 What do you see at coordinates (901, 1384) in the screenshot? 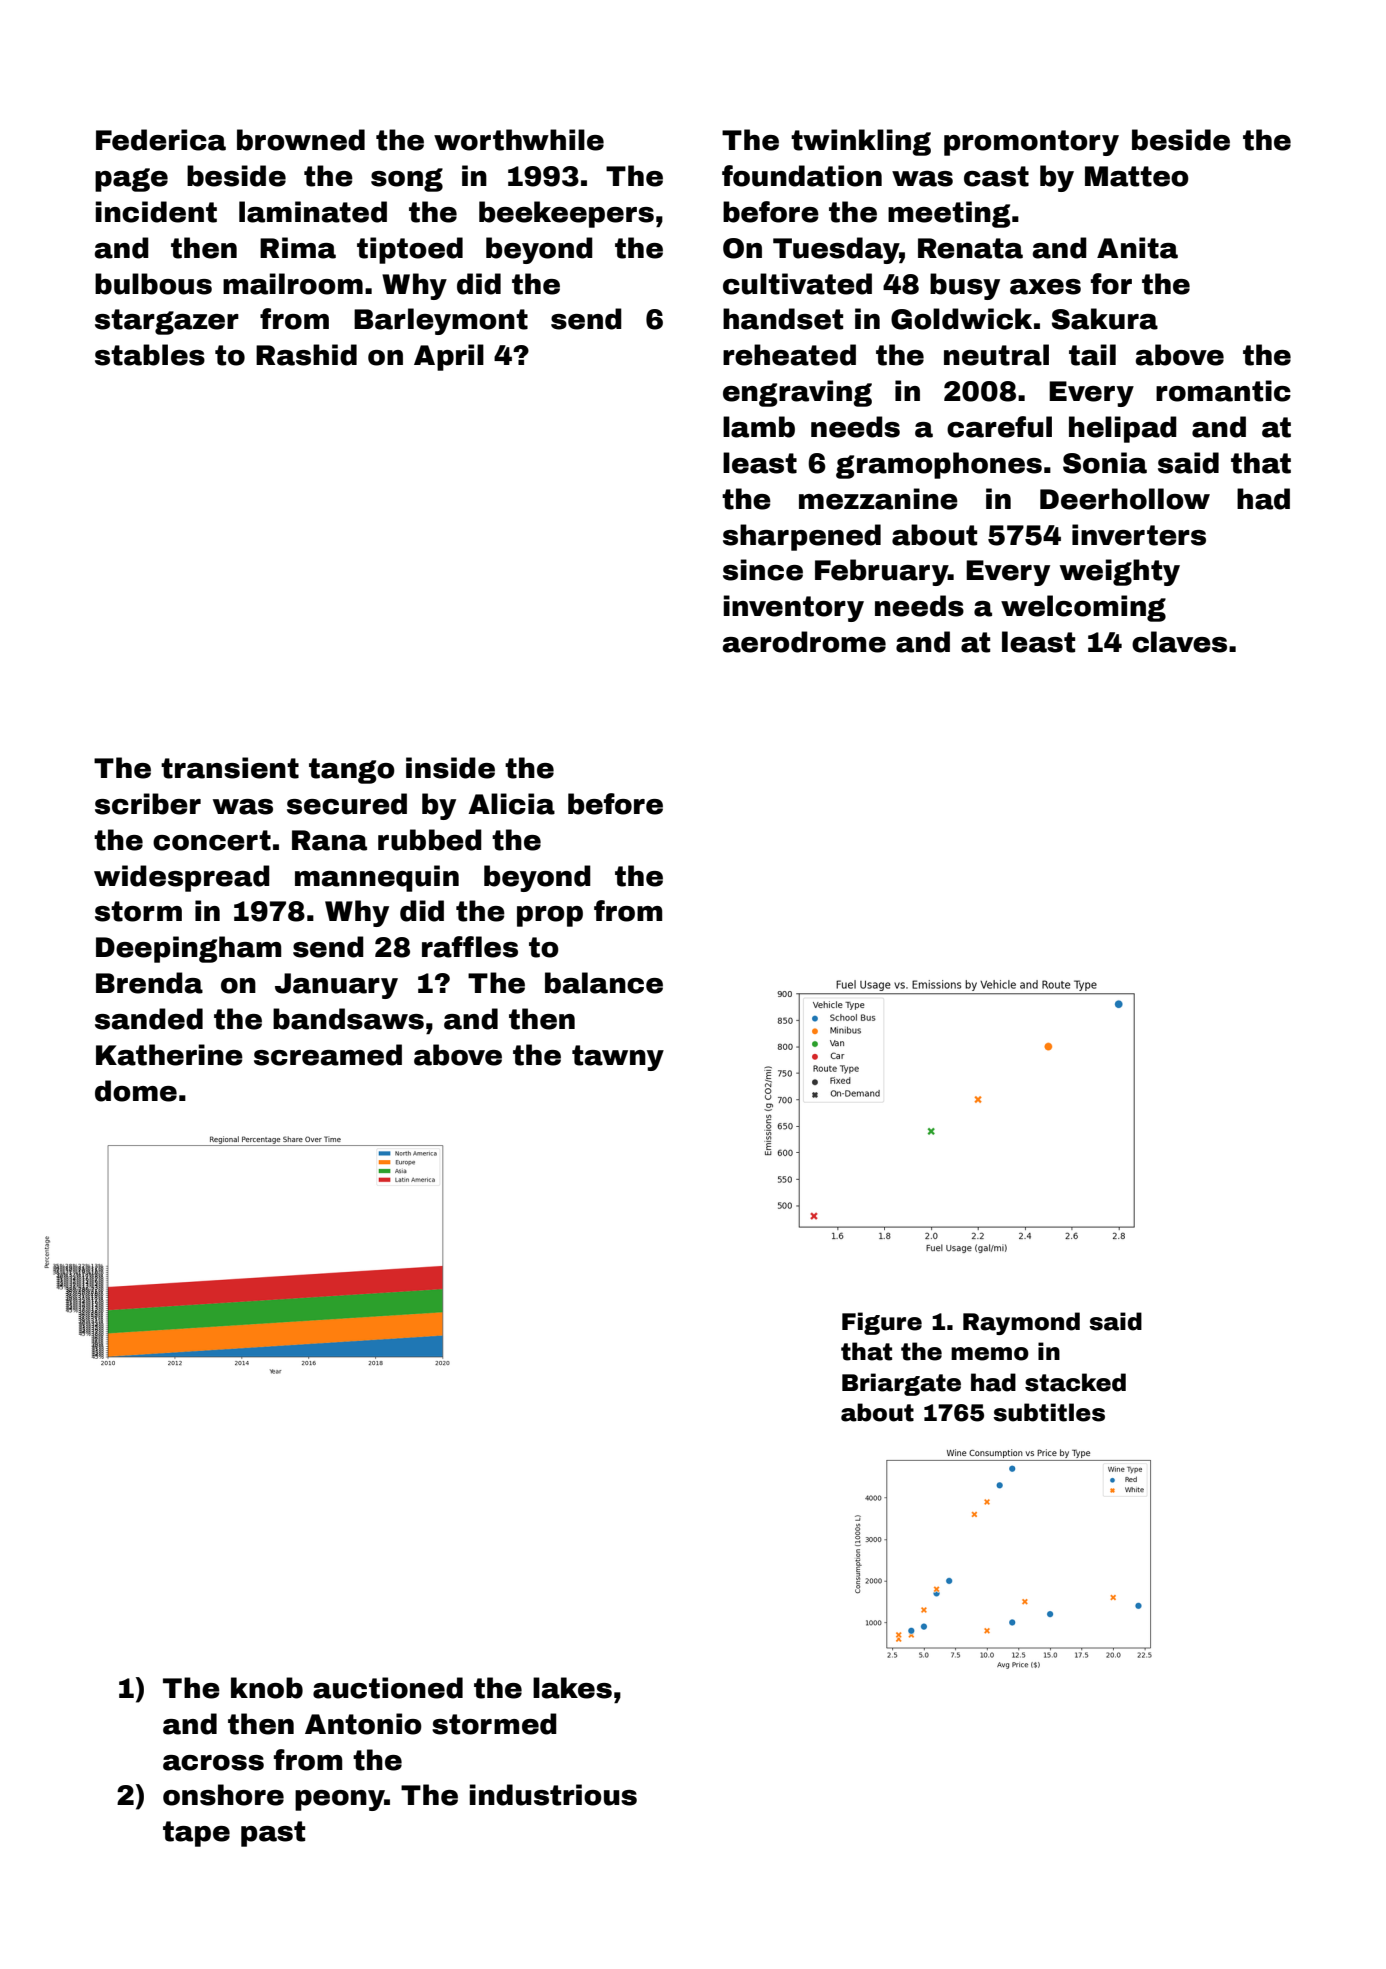
I see `Briargate` at bounding box center [901, 1384].
